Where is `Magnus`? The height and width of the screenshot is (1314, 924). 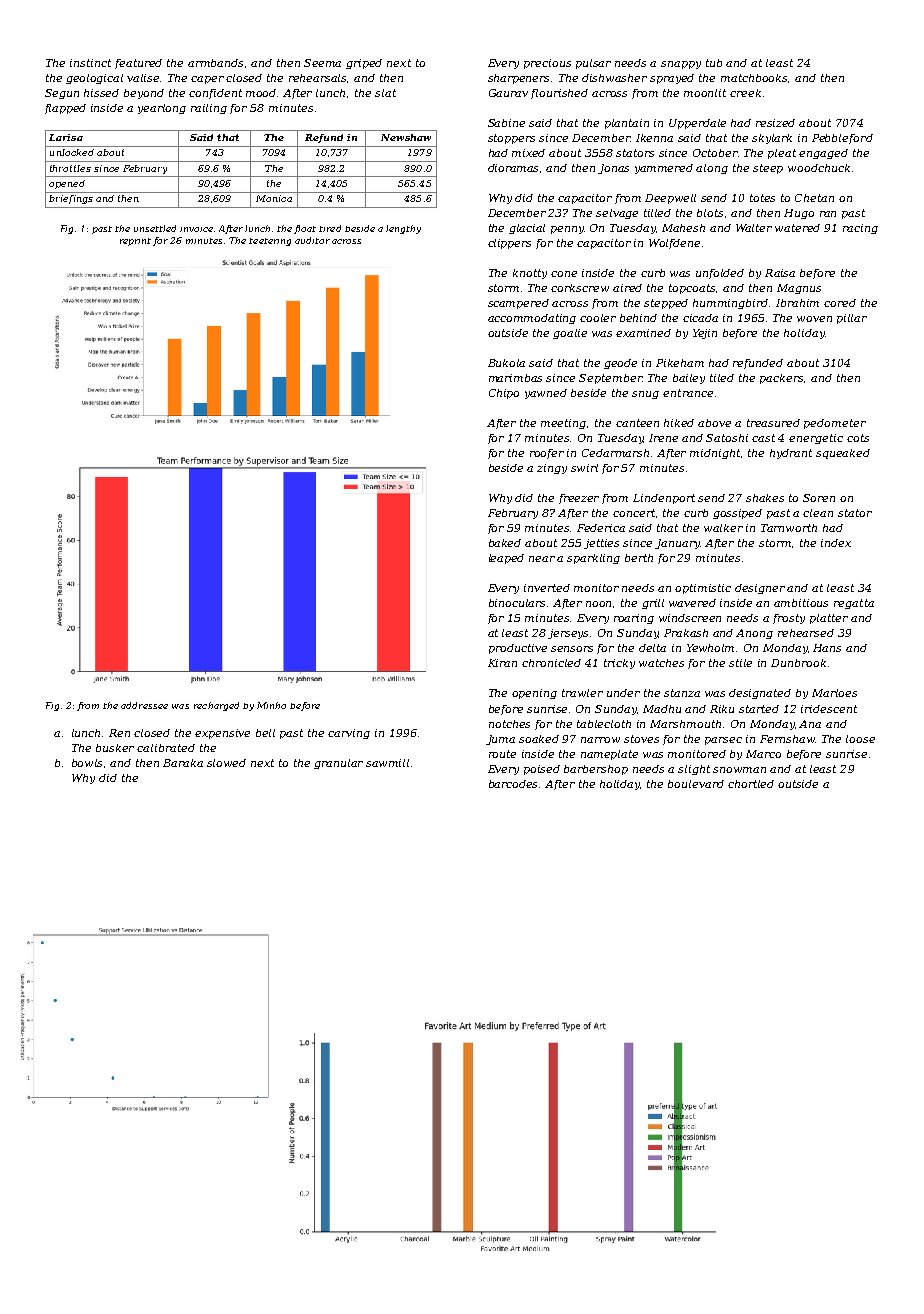 Magnus is located at coordinates (799, 289).
